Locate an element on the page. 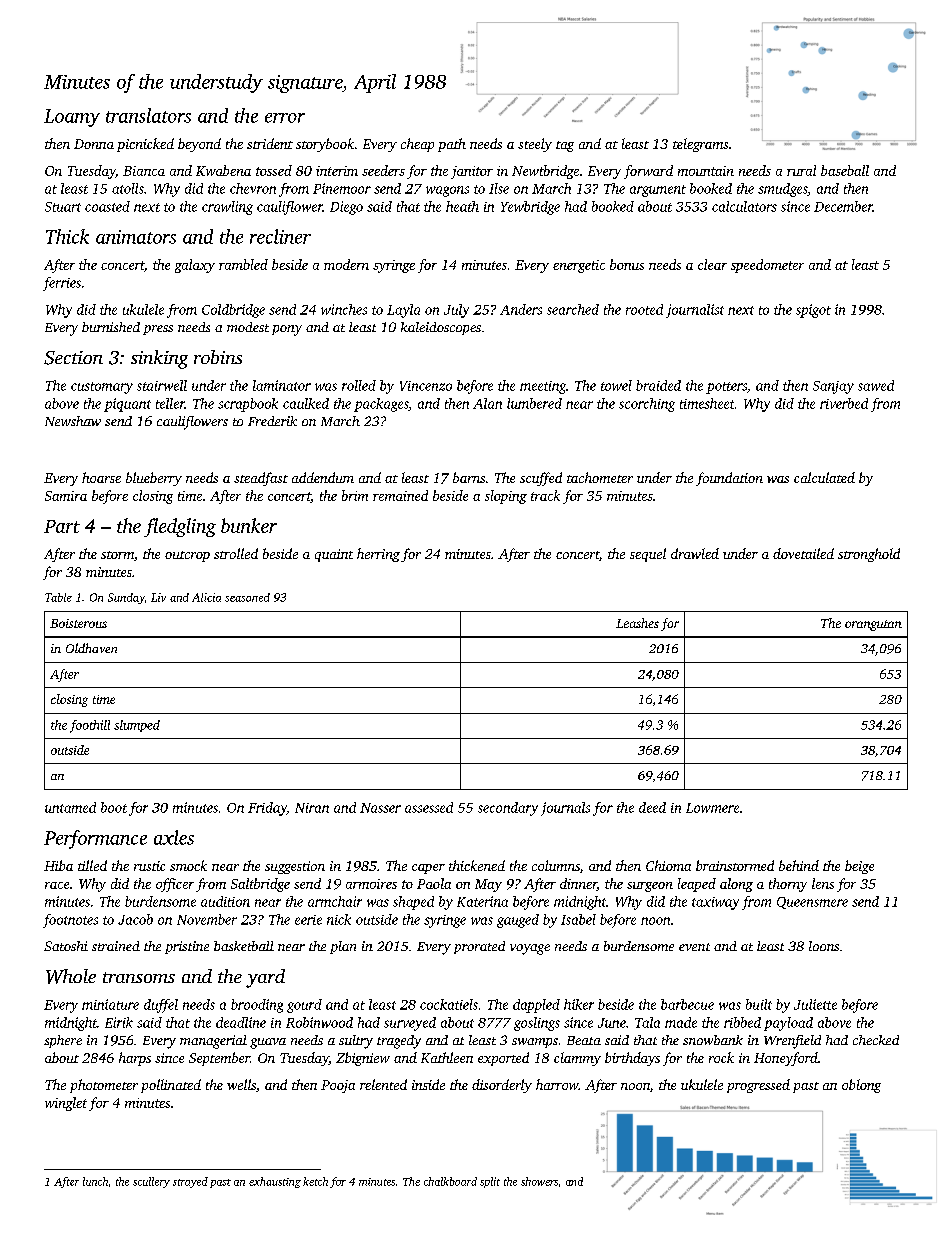  pristine is located at coordinates (187, 947).
